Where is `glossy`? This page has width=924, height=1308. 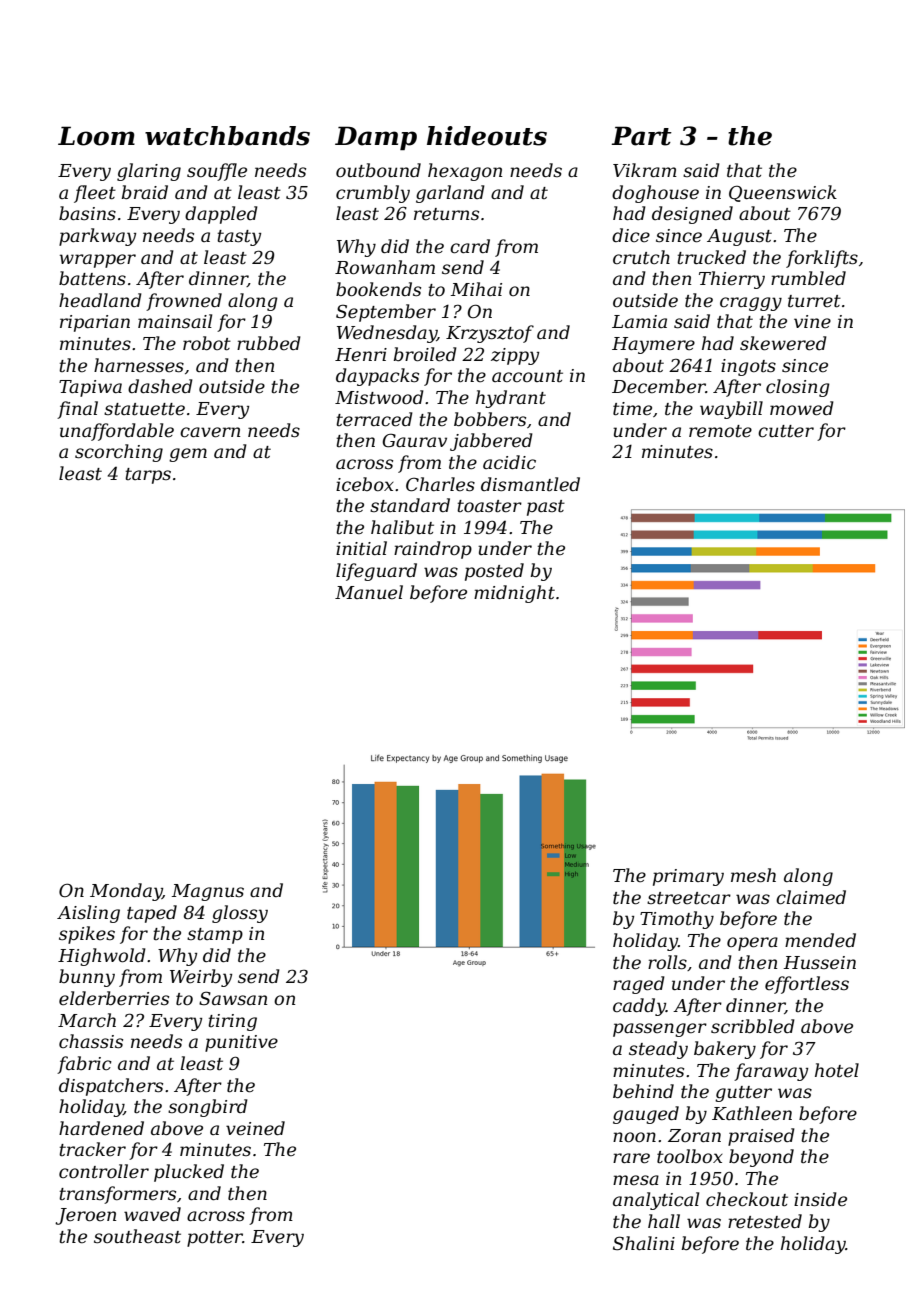
glossy is located at coordinates (240, 914).
